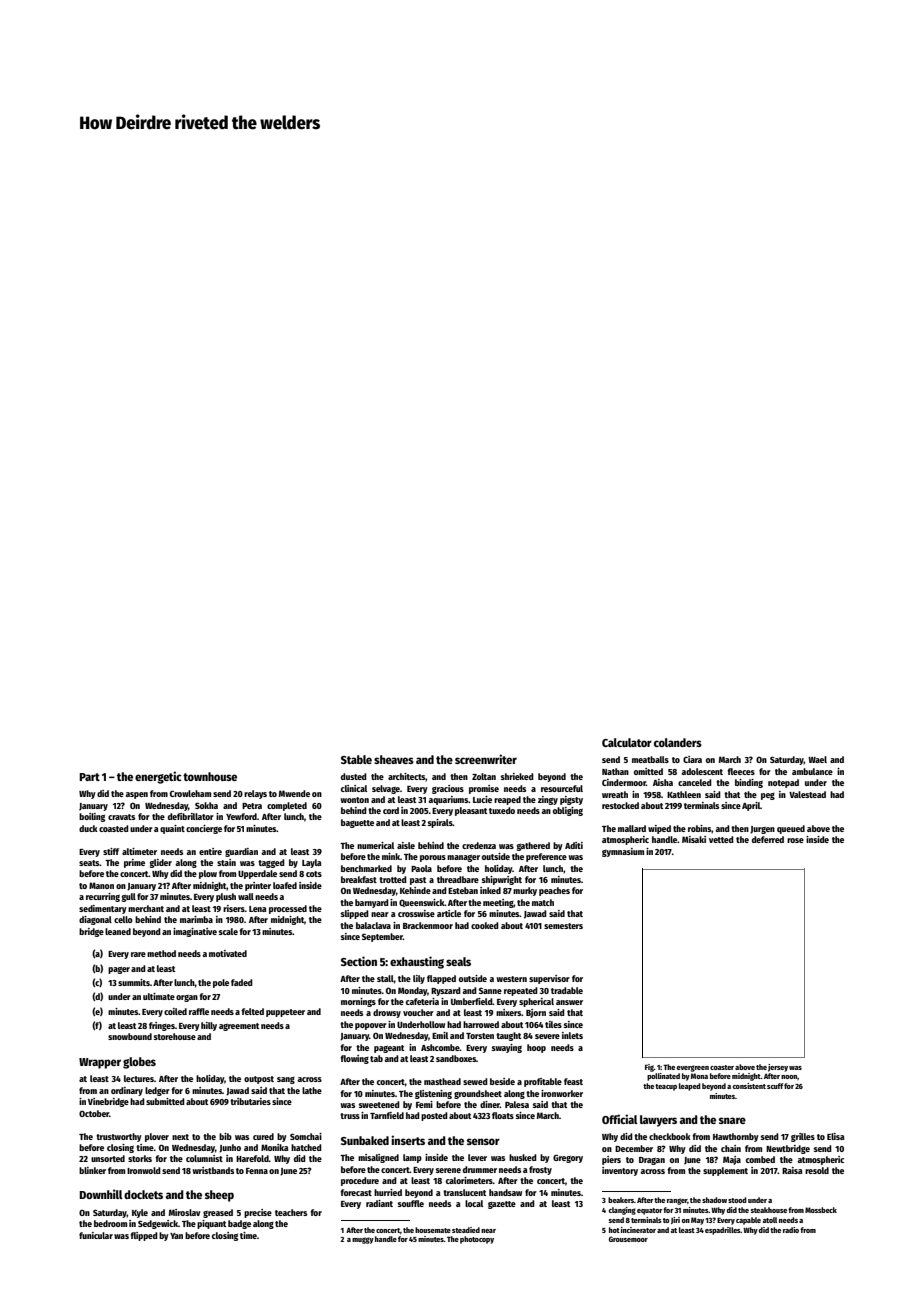  I want to click on architects, so click(407, 777).
